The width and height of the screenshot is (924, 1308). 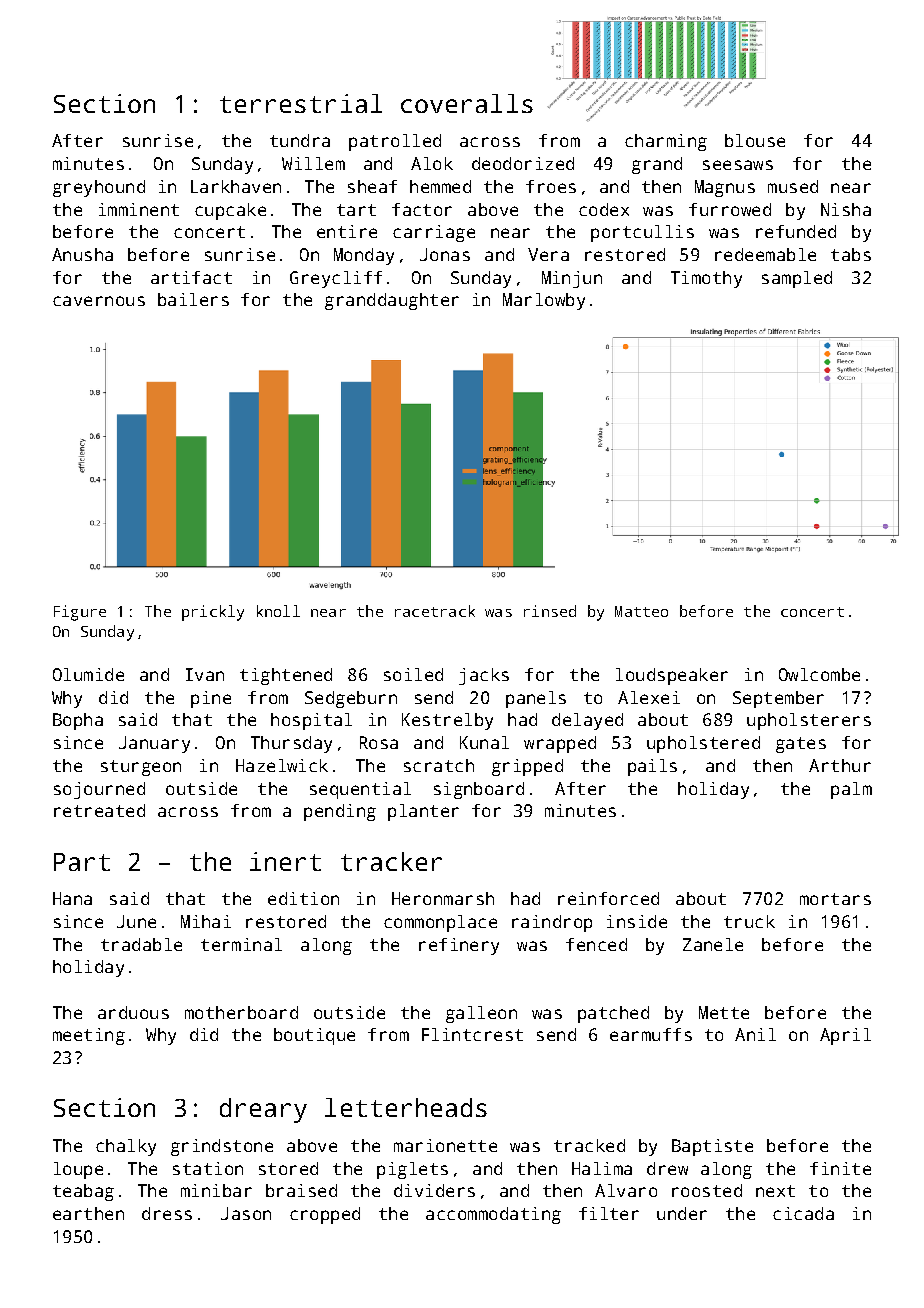 I want to click on Jason, so click(x=246, y=1213).
